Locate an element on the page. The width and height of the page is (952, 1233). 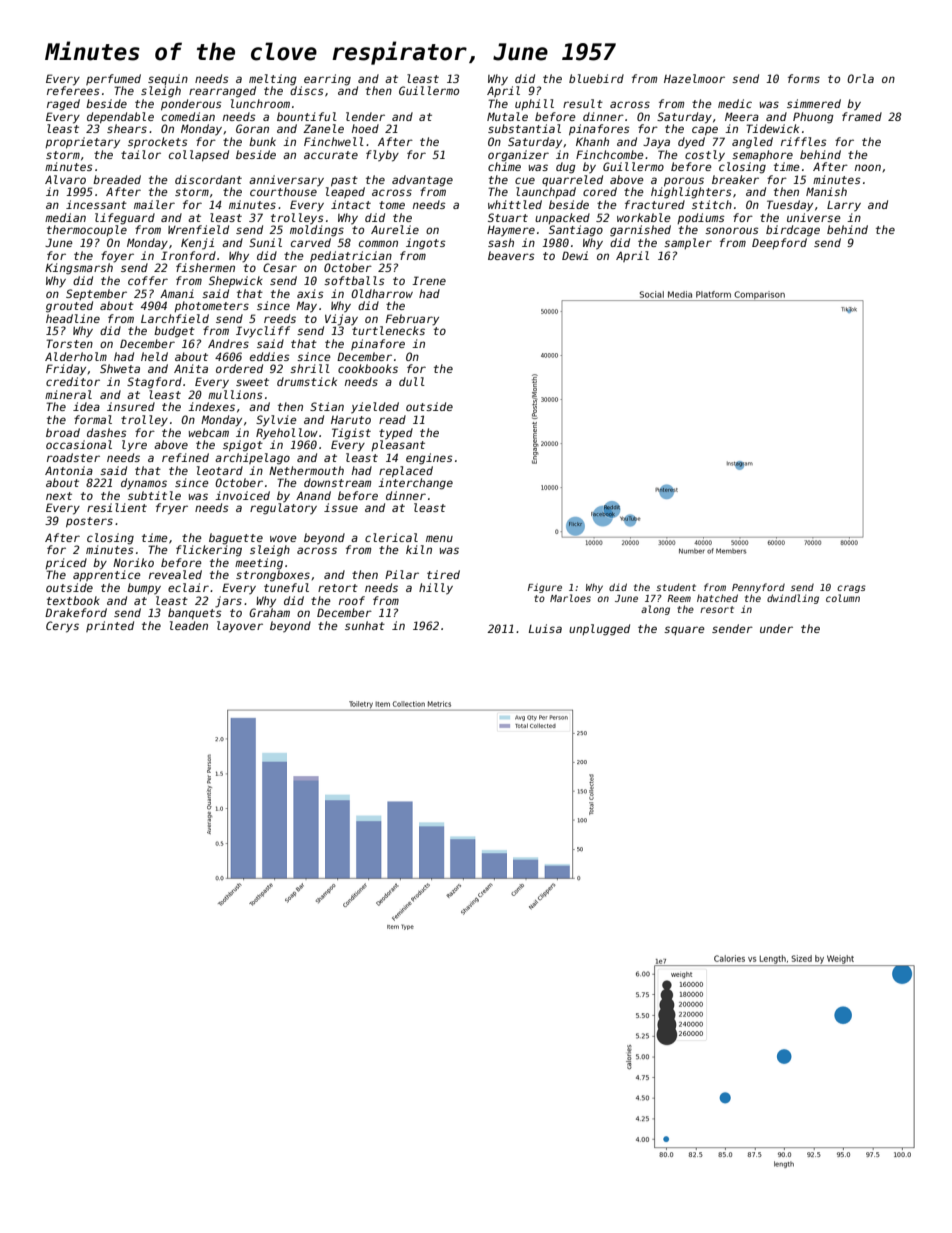
next is located at coordinates (59, 496).
